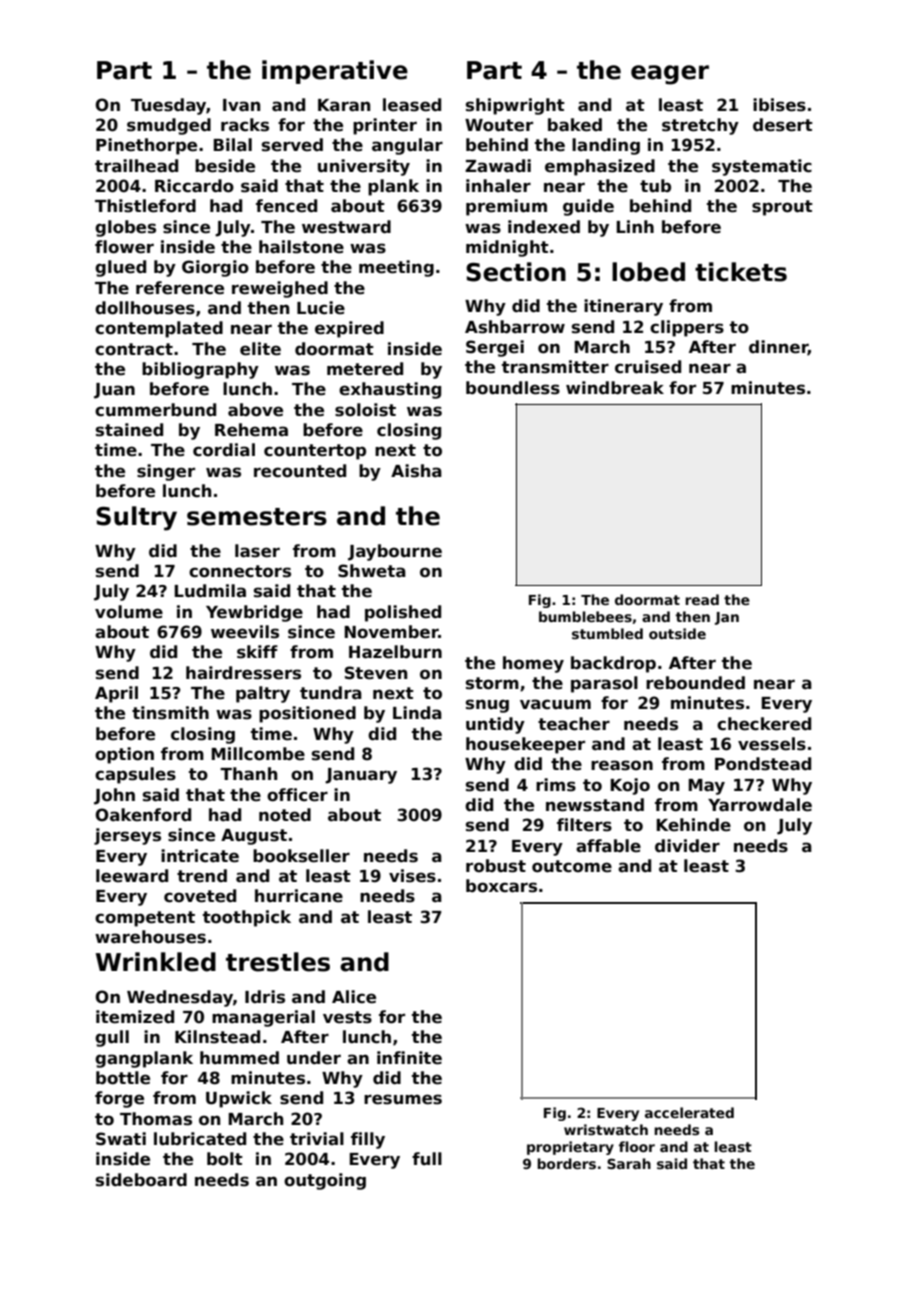 Image resolution: width=908 pixels, height=1316 pixels. I want to click on wristwatch, so click(606, 1129).
